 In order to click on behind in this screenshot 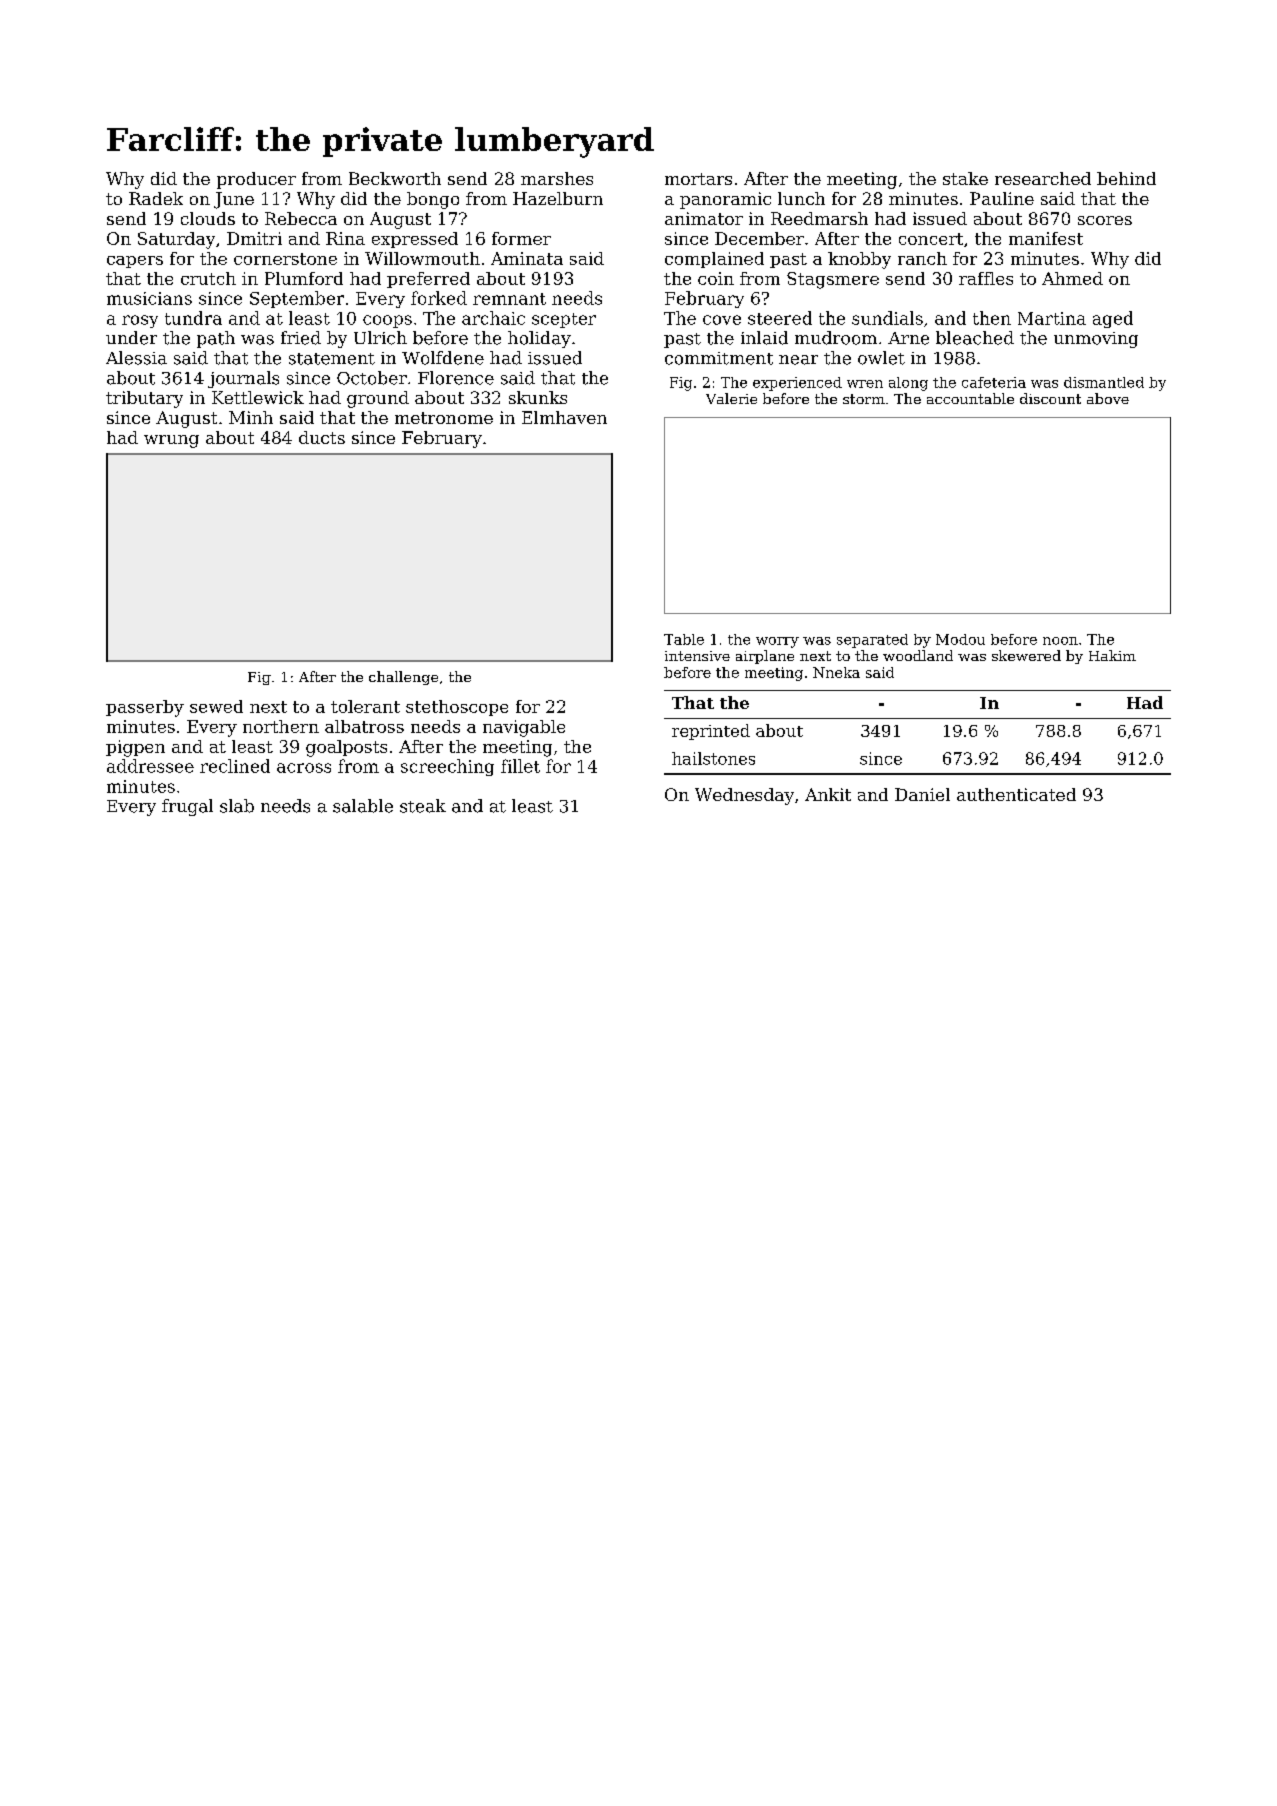, I will do `click(1126, 178)`.
